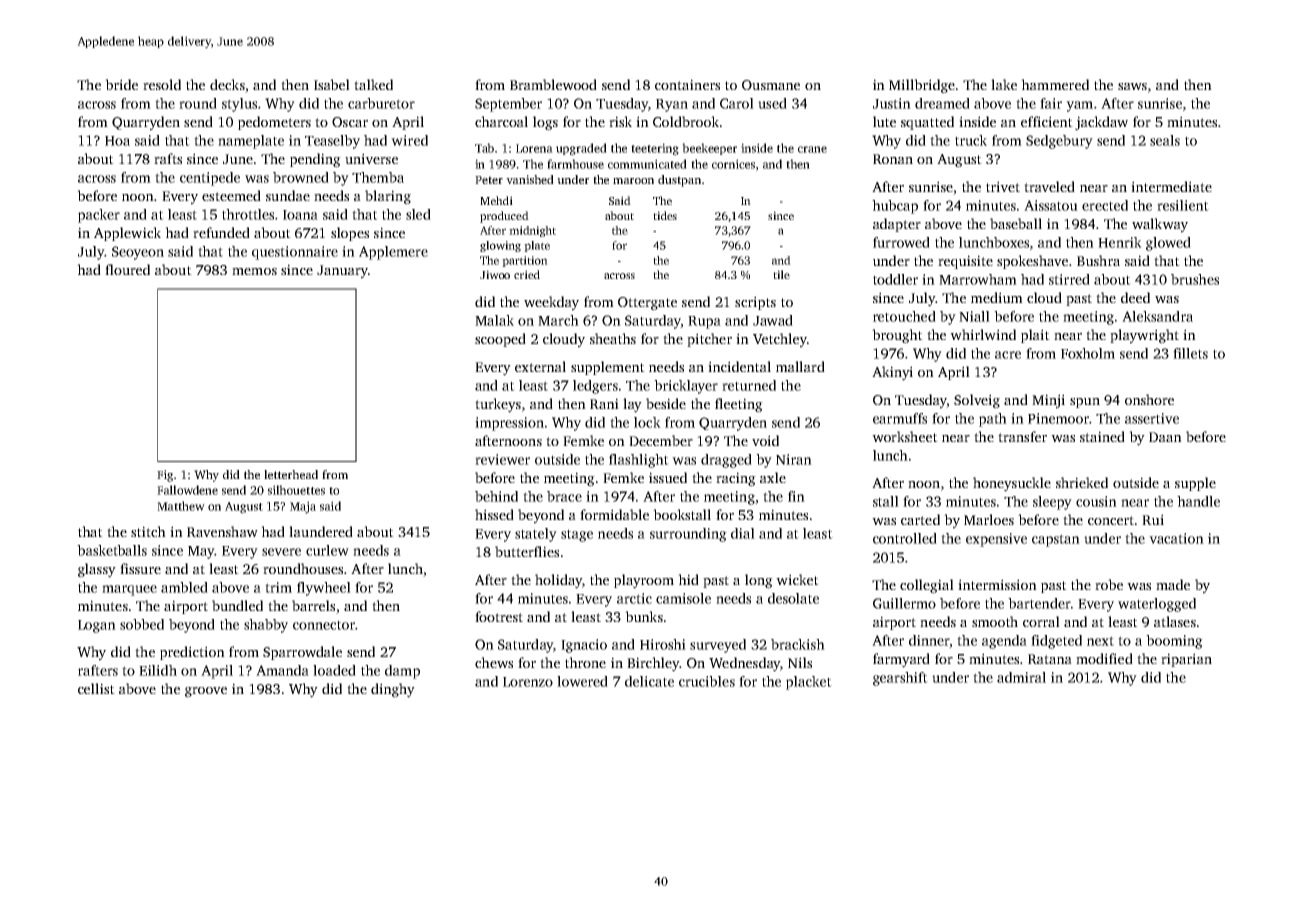 The image size is (1308, 924). What do you see at coordinates (162, 84) in the document?
I see `resold` at bounding box center [162, 84].
